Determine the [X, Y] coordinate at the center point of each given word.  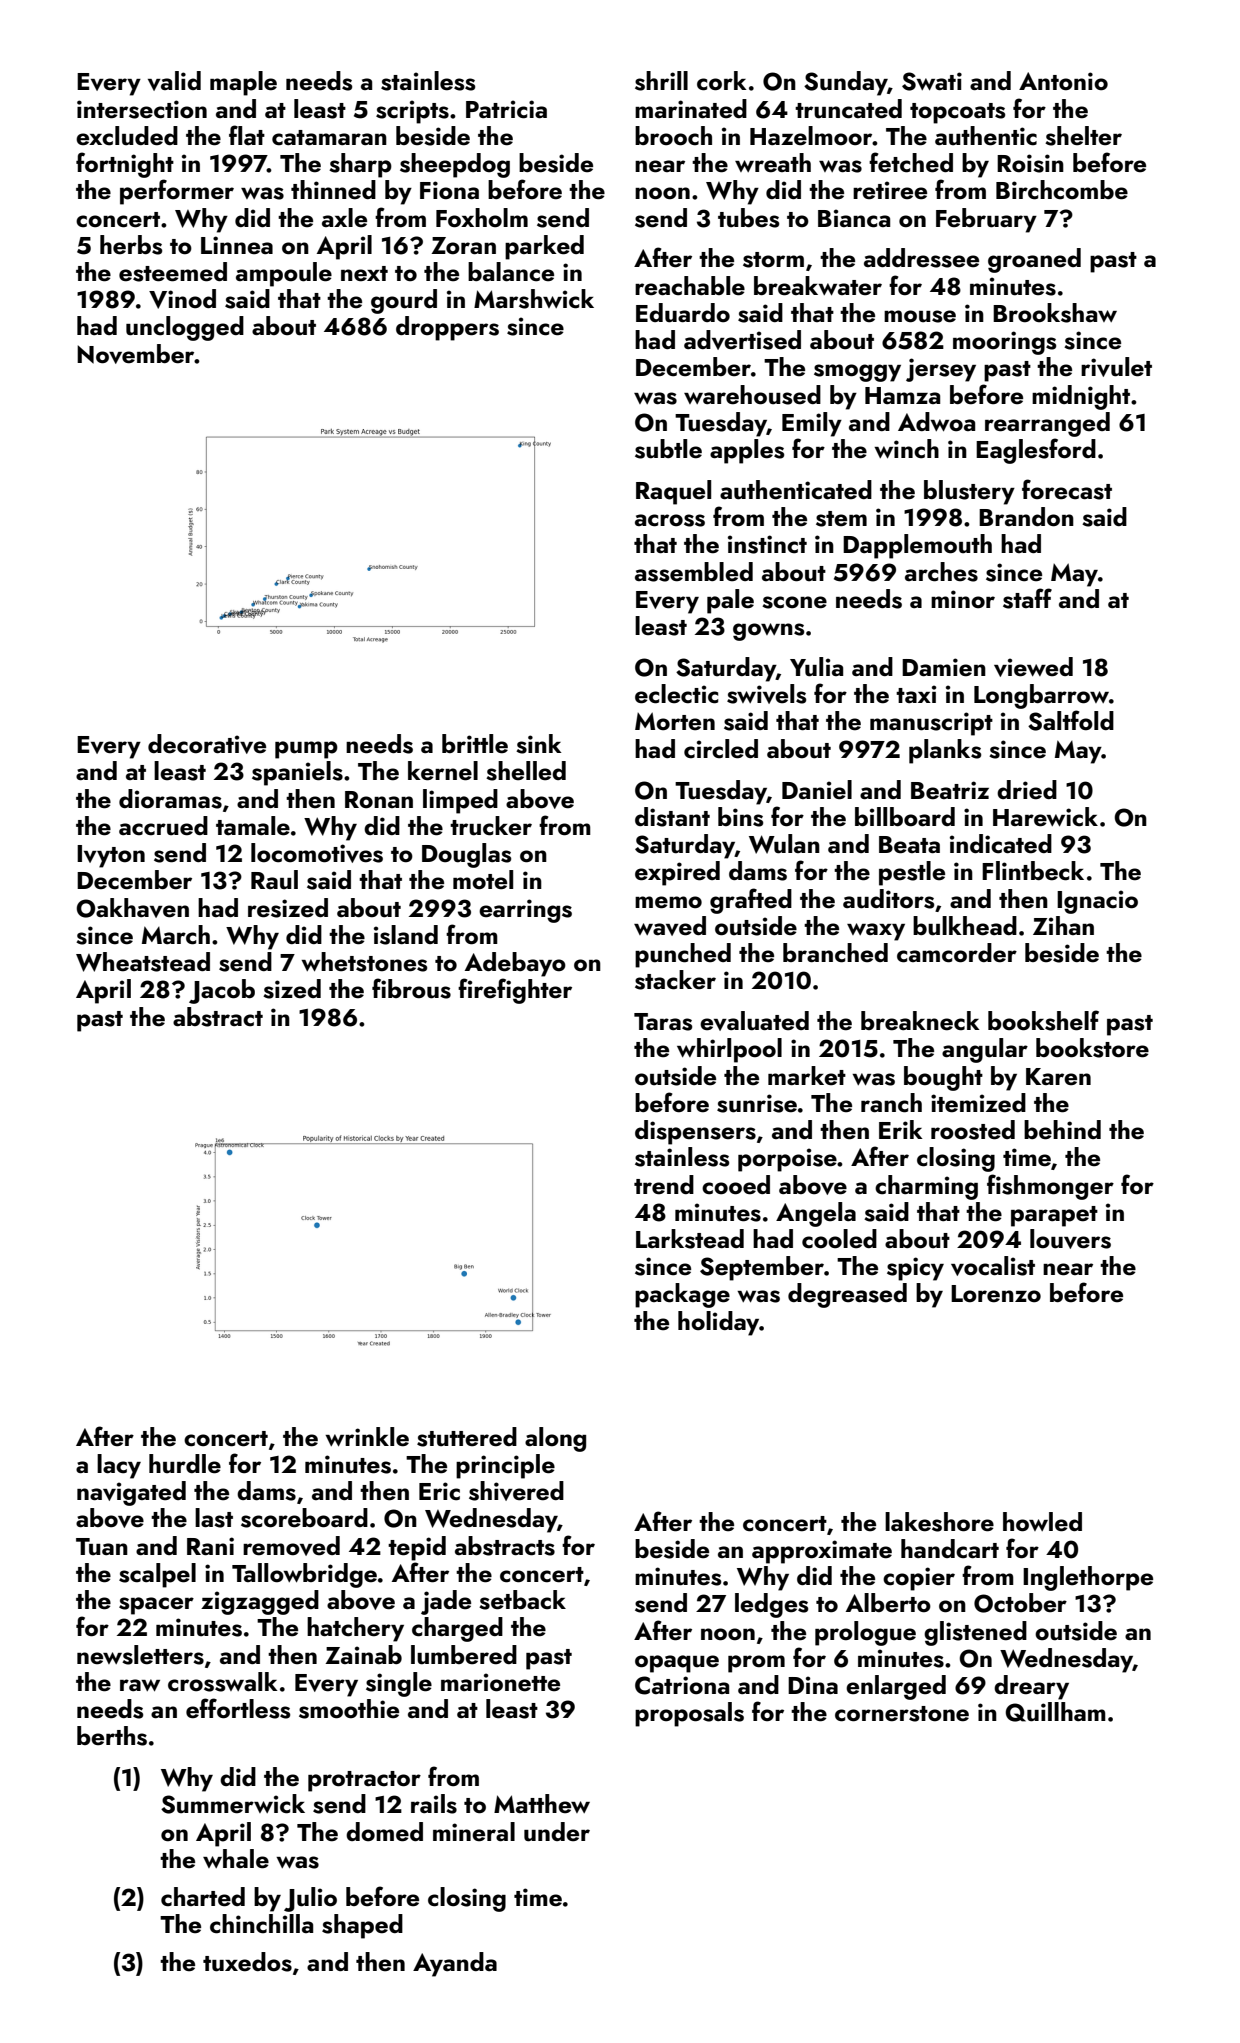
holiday [719, 1323]
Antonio [1063, 81]
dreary [1031, 1687]
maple [243, 83]
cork [722, 81]
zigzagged [260, 1602]
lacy [119, 1466]
